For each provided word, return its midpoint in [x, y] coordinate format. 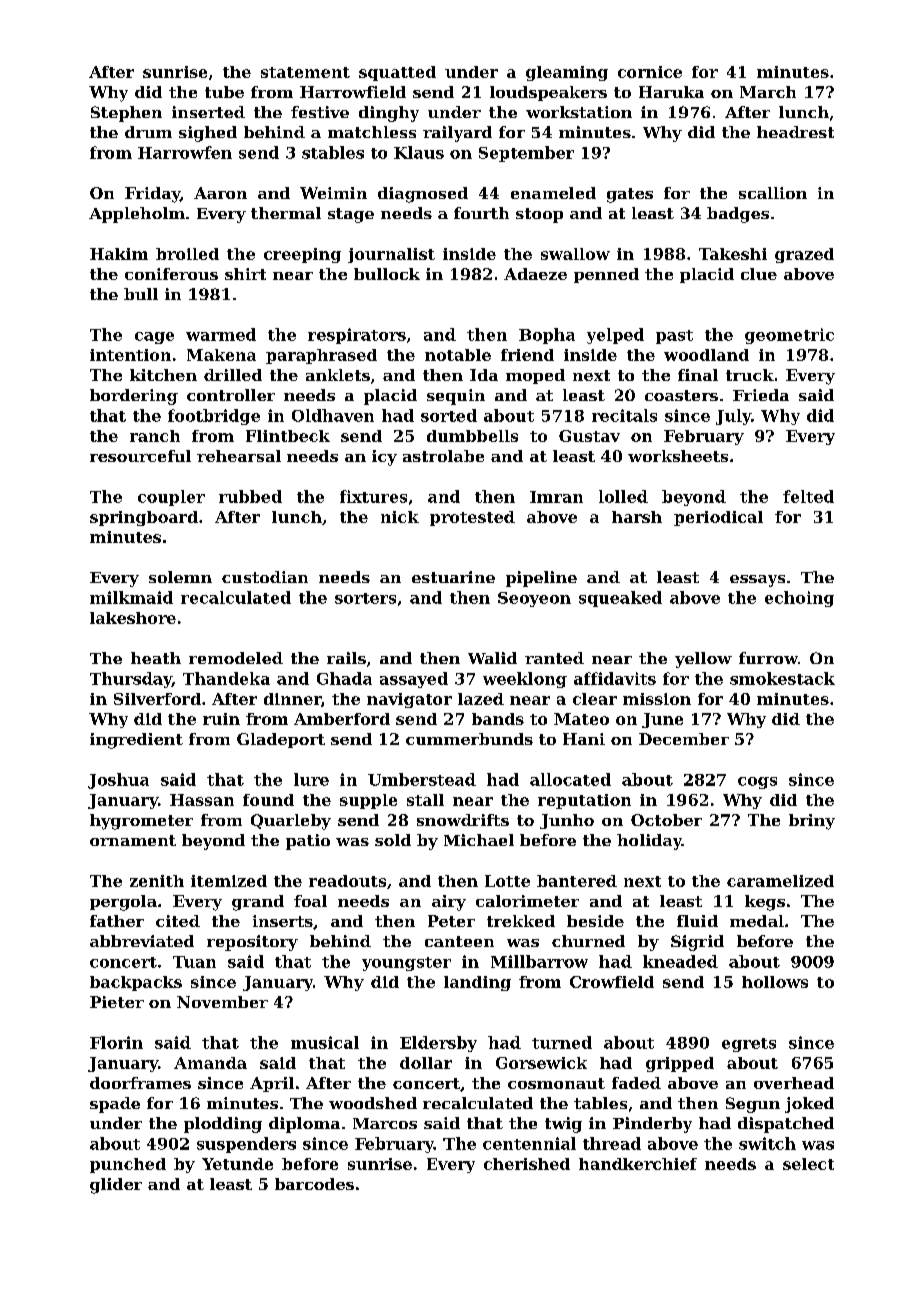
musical [325, 1042]
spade [115, 1105]
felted [808, 496]
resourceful [140, 456]
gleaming [567, 73]
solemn [180, 577]
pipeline [541, 579]
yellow [703, 660]
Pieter [117, 1002]
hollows [775, 982]
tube [224, 92]
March [768, 92]
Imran [556, 497]
